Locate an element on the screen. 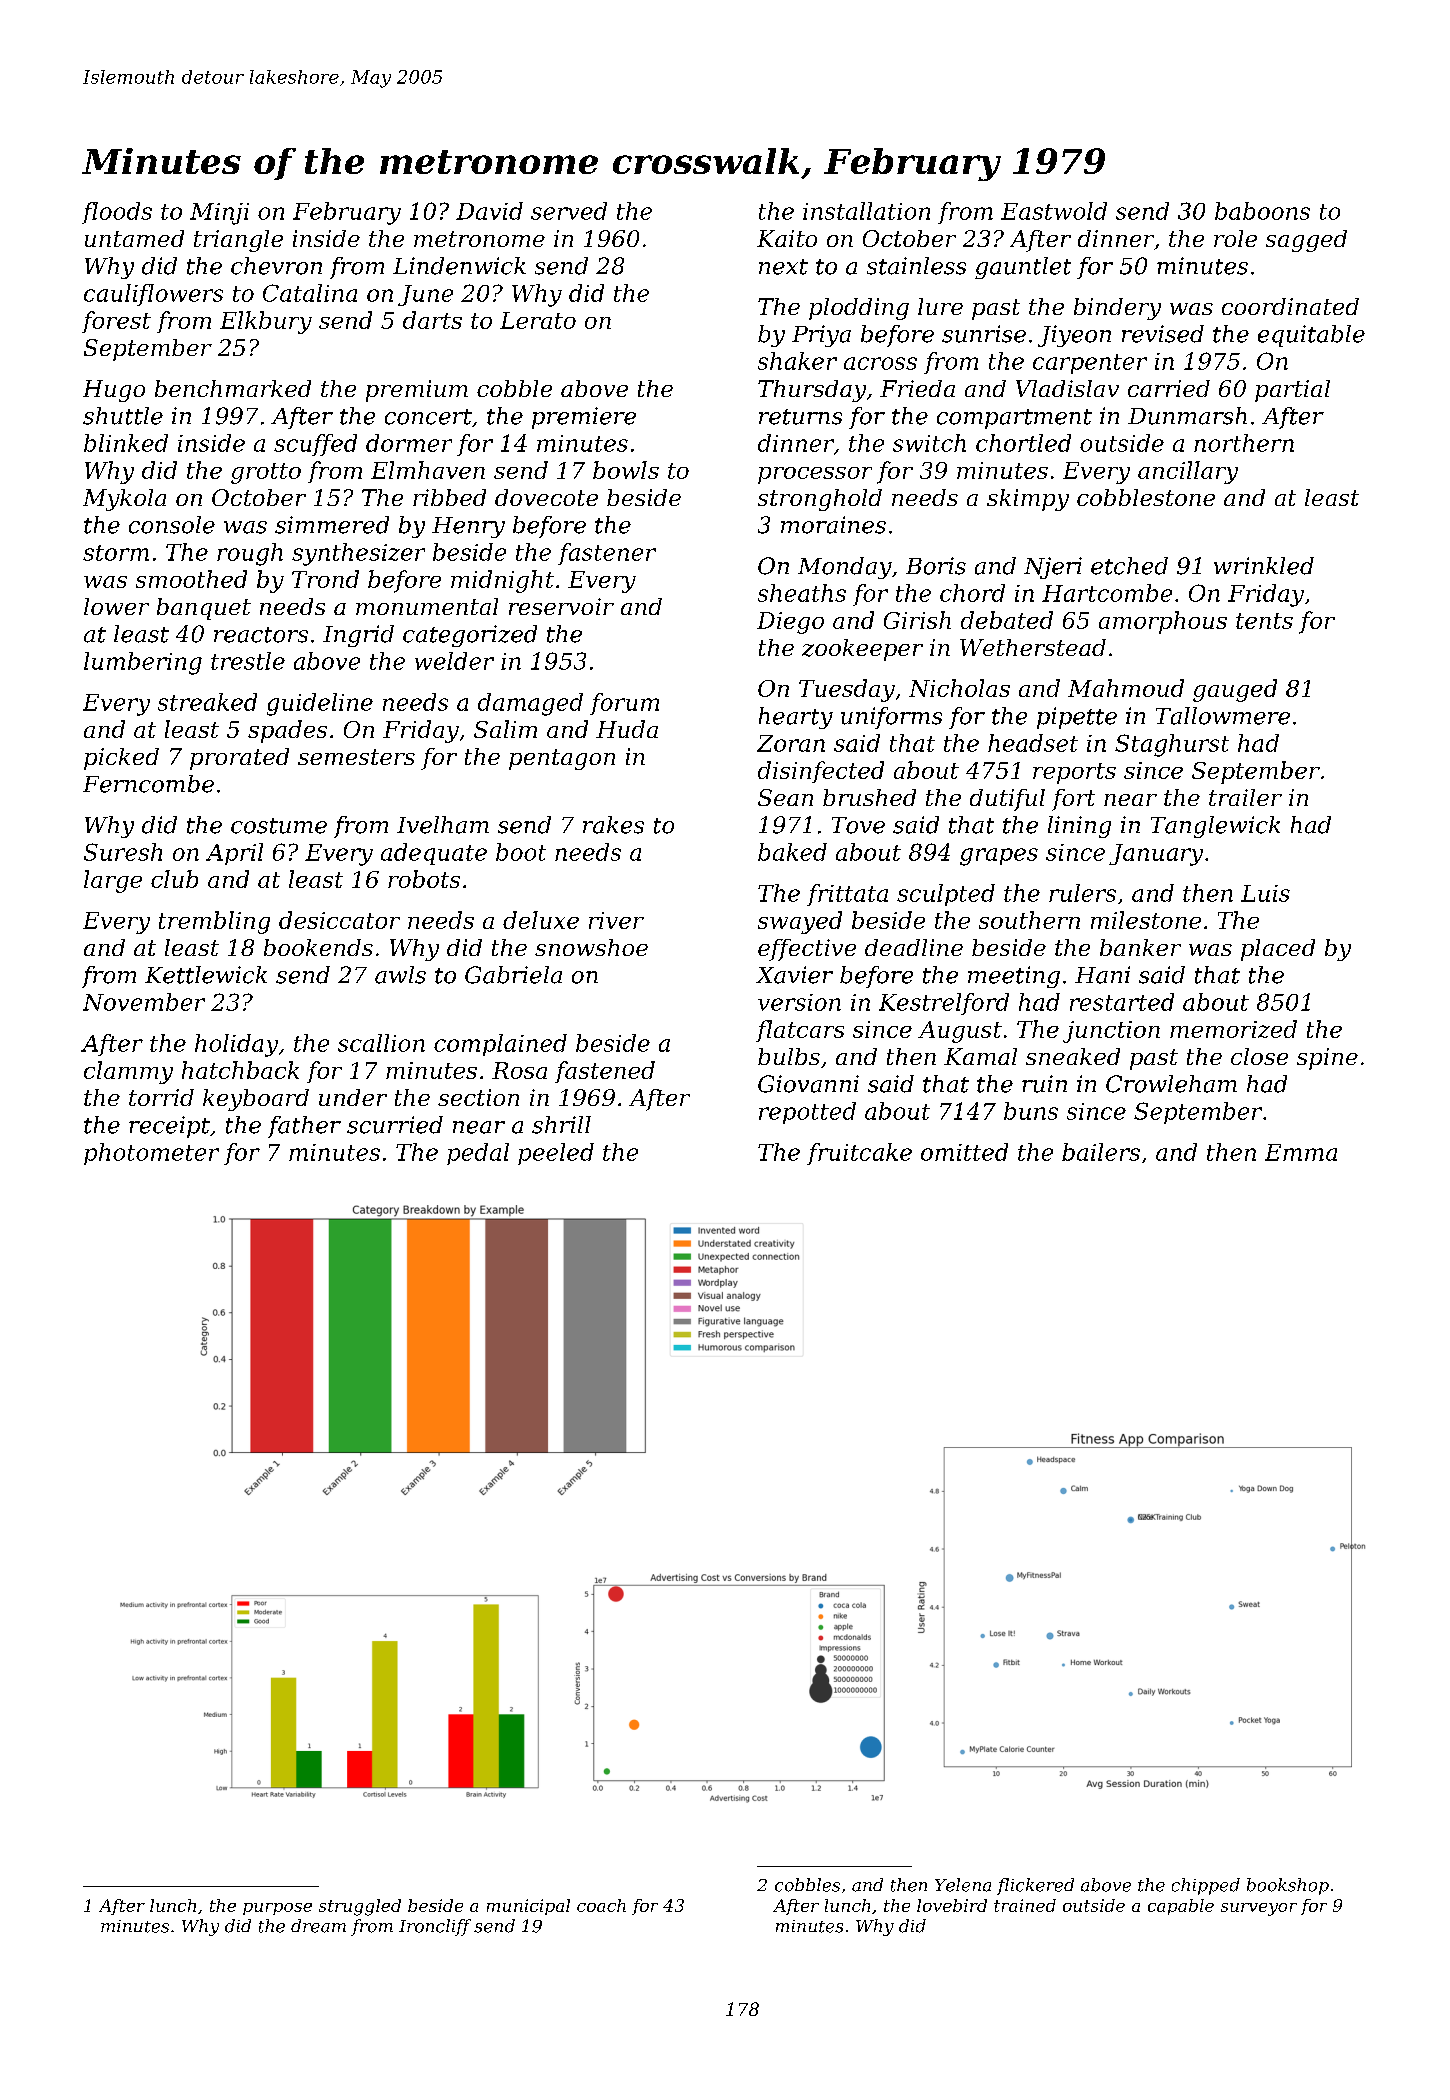  Tallowmere is located at coordinates (1223, 716).
